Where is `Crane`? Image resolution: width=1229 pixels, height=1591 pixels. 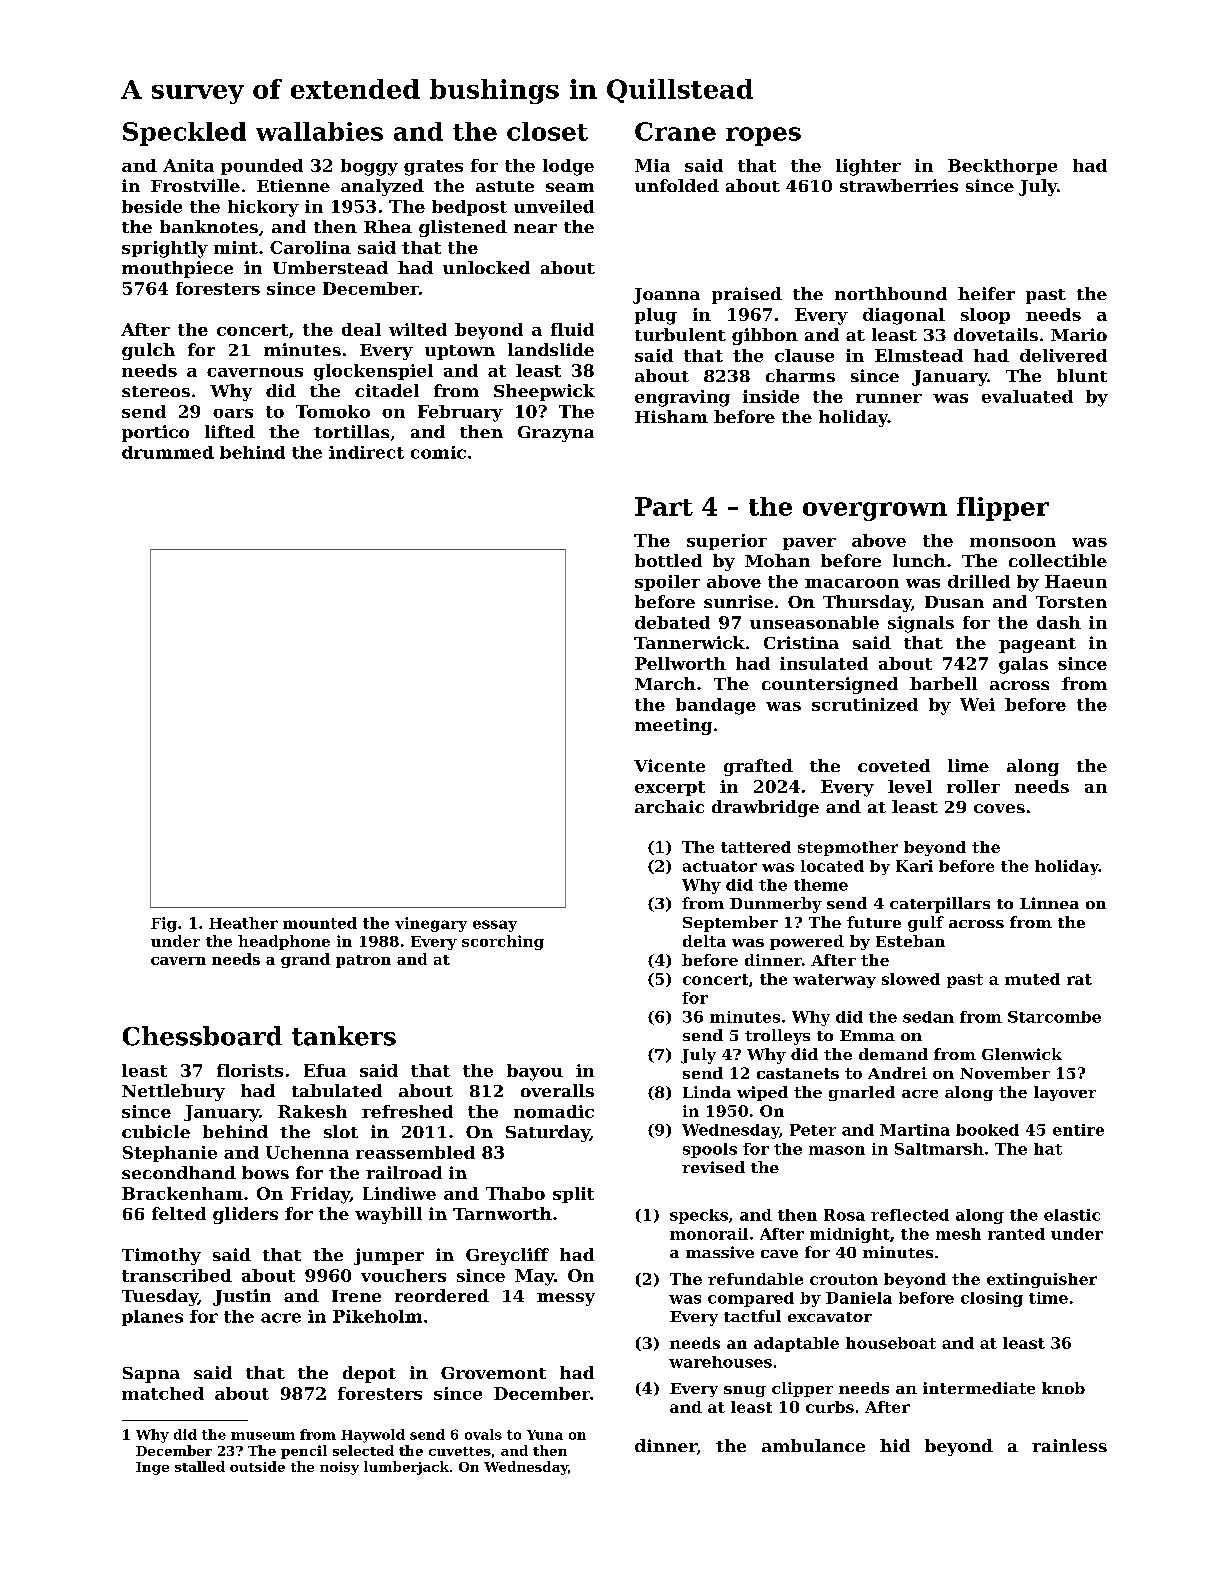 Crane is located at coordinates (675, 131).
